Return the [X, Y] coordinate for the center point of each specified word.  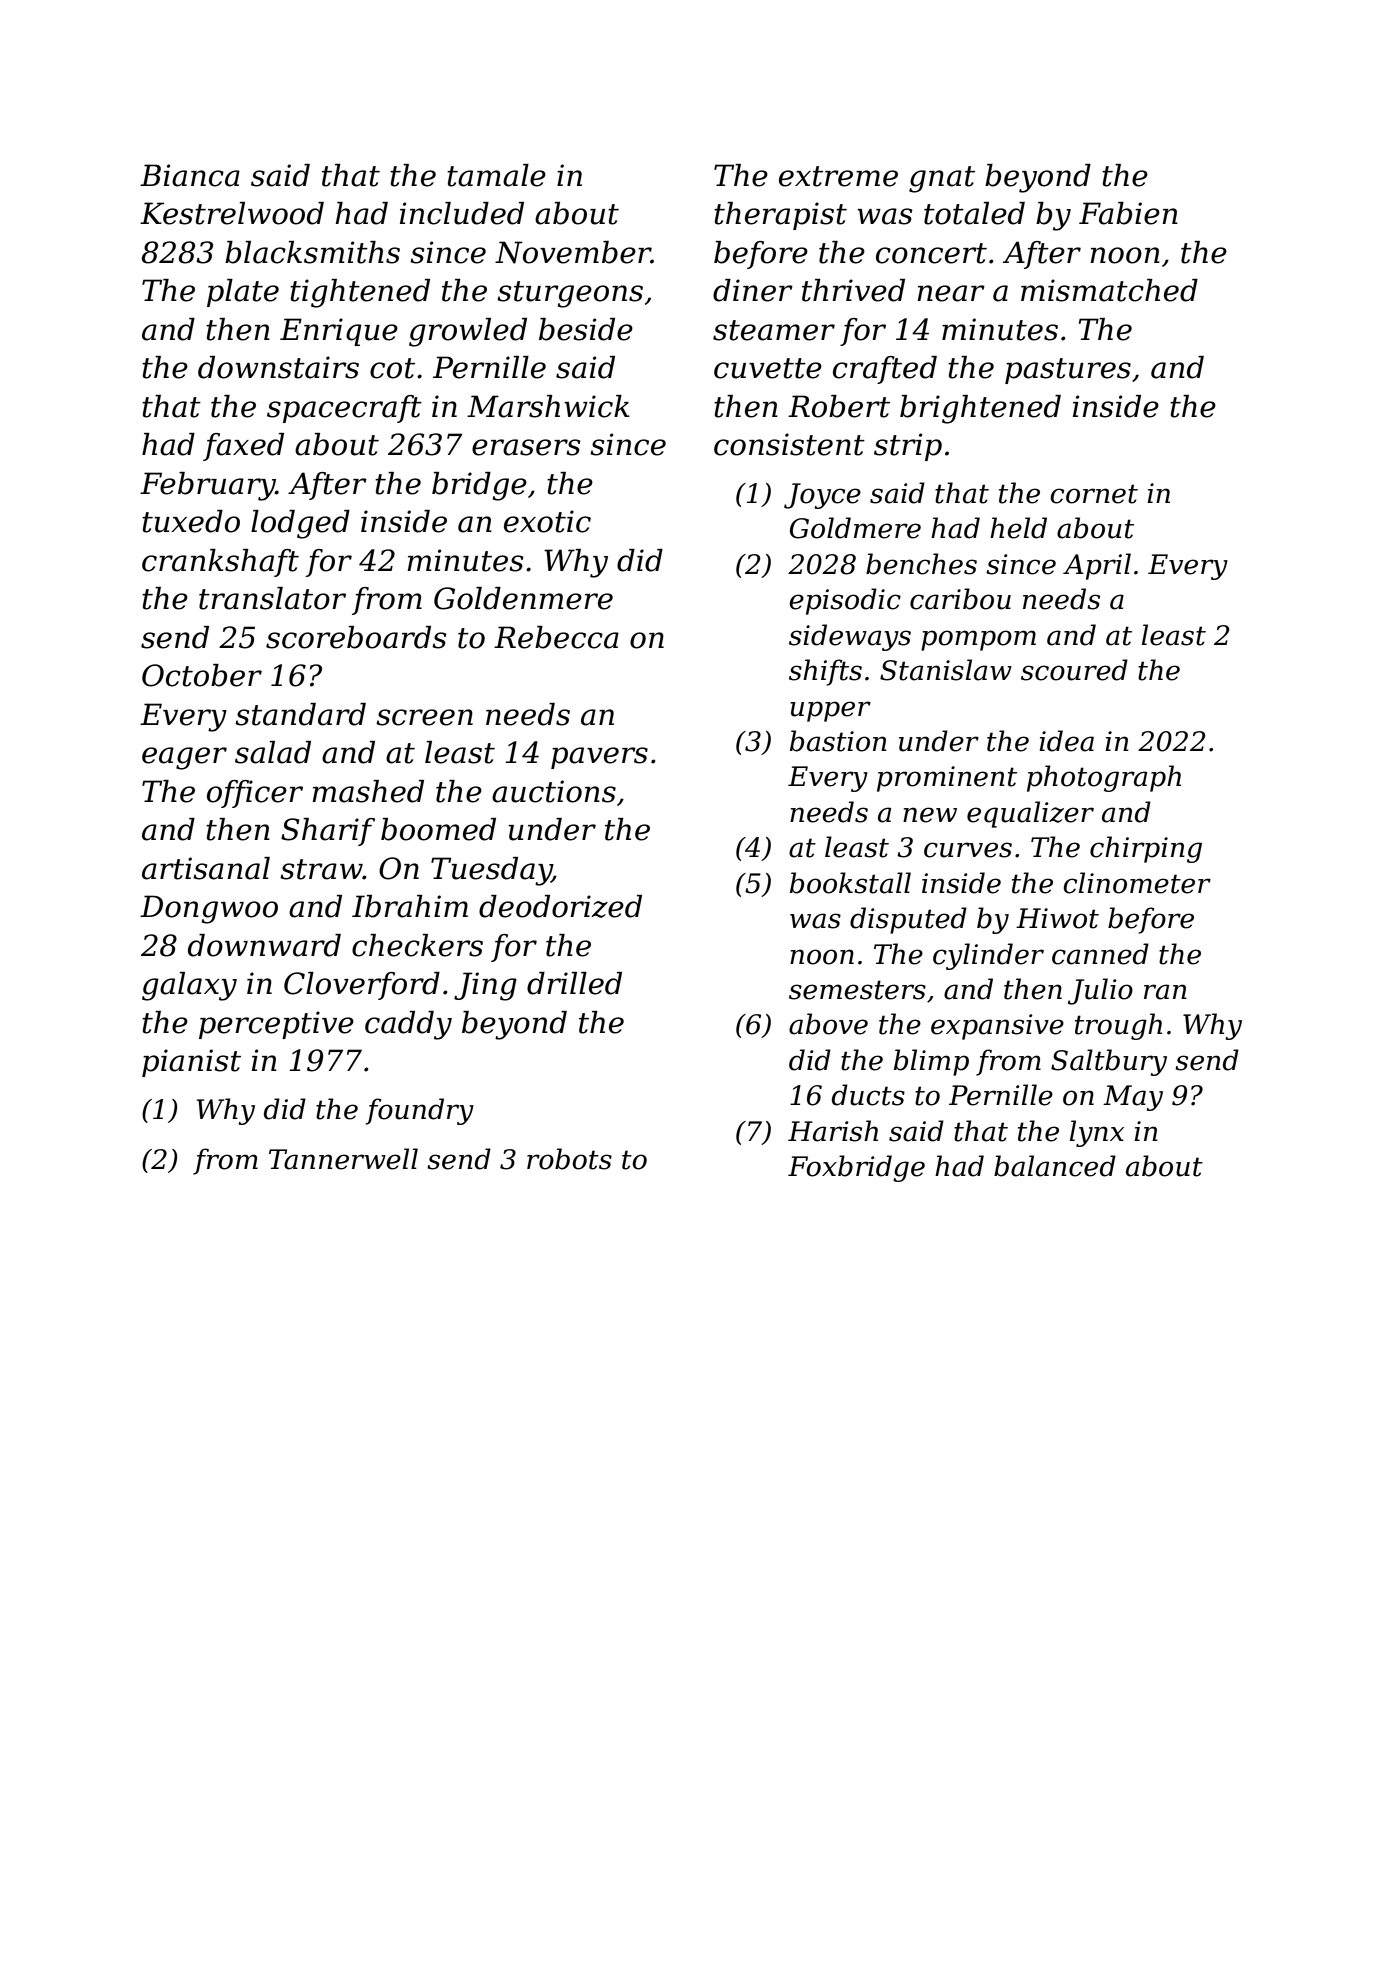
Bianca [190, 175]
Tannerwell [343, 1159]
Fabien [1128, 213]
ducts [868, 1095]
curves [968, 850]
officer [255, 794]
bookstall [850, 883]
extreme [838, 176]
